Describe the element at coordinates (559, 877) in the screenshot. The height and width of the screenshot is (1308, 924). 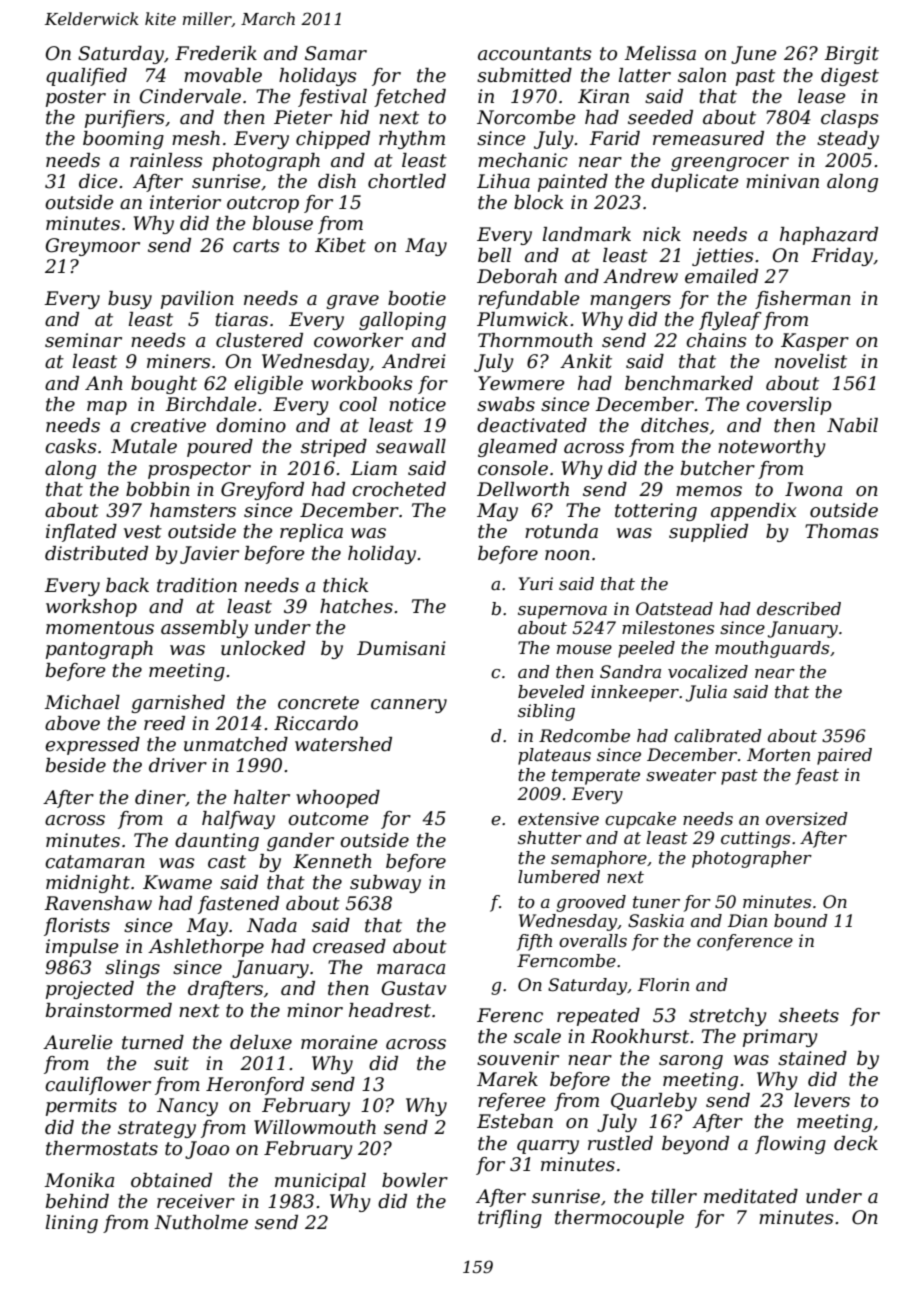
I see `lumbered` at that location.
